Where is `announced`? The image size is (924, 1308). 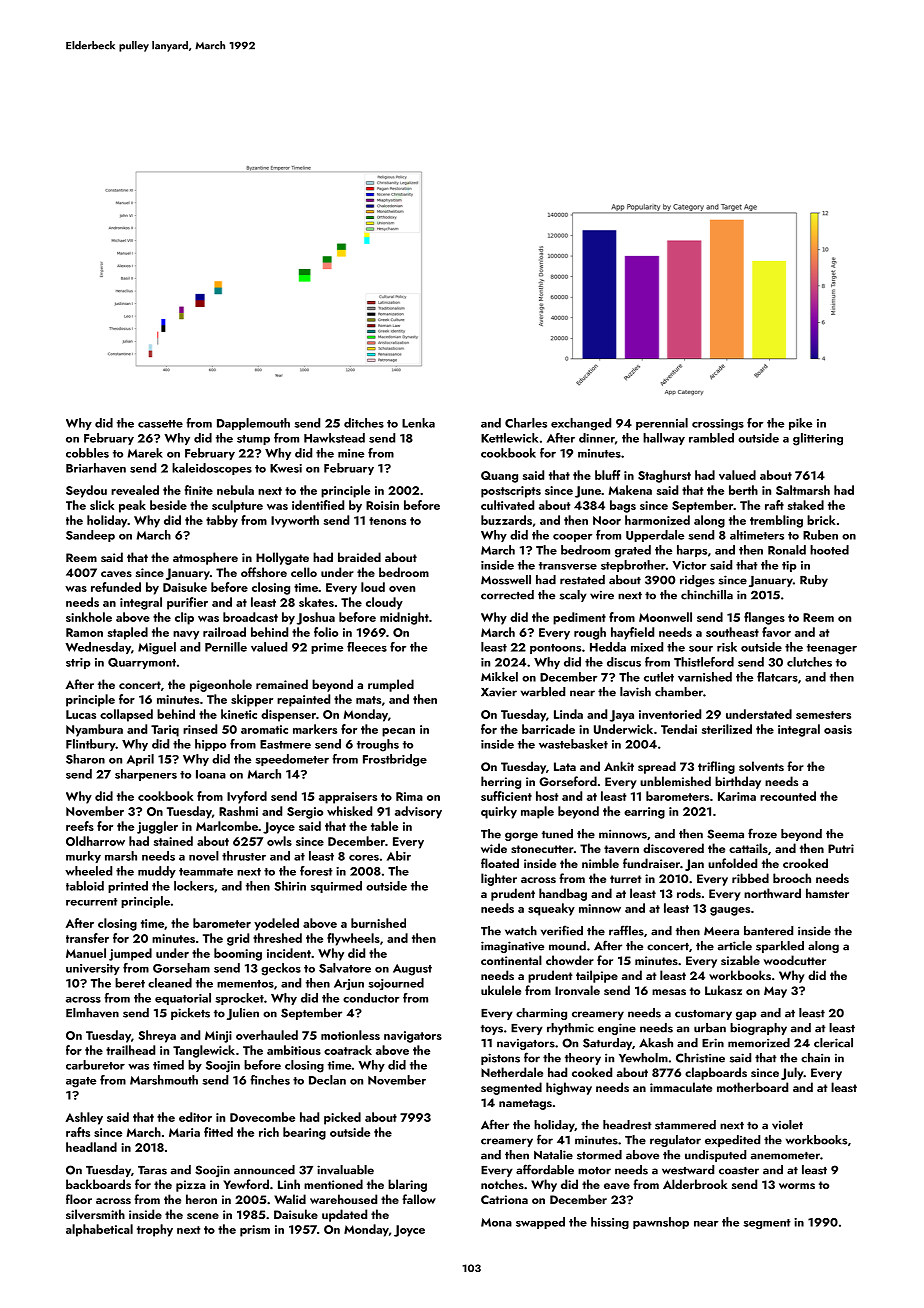 announced is located at coordinates (264, 1170).
